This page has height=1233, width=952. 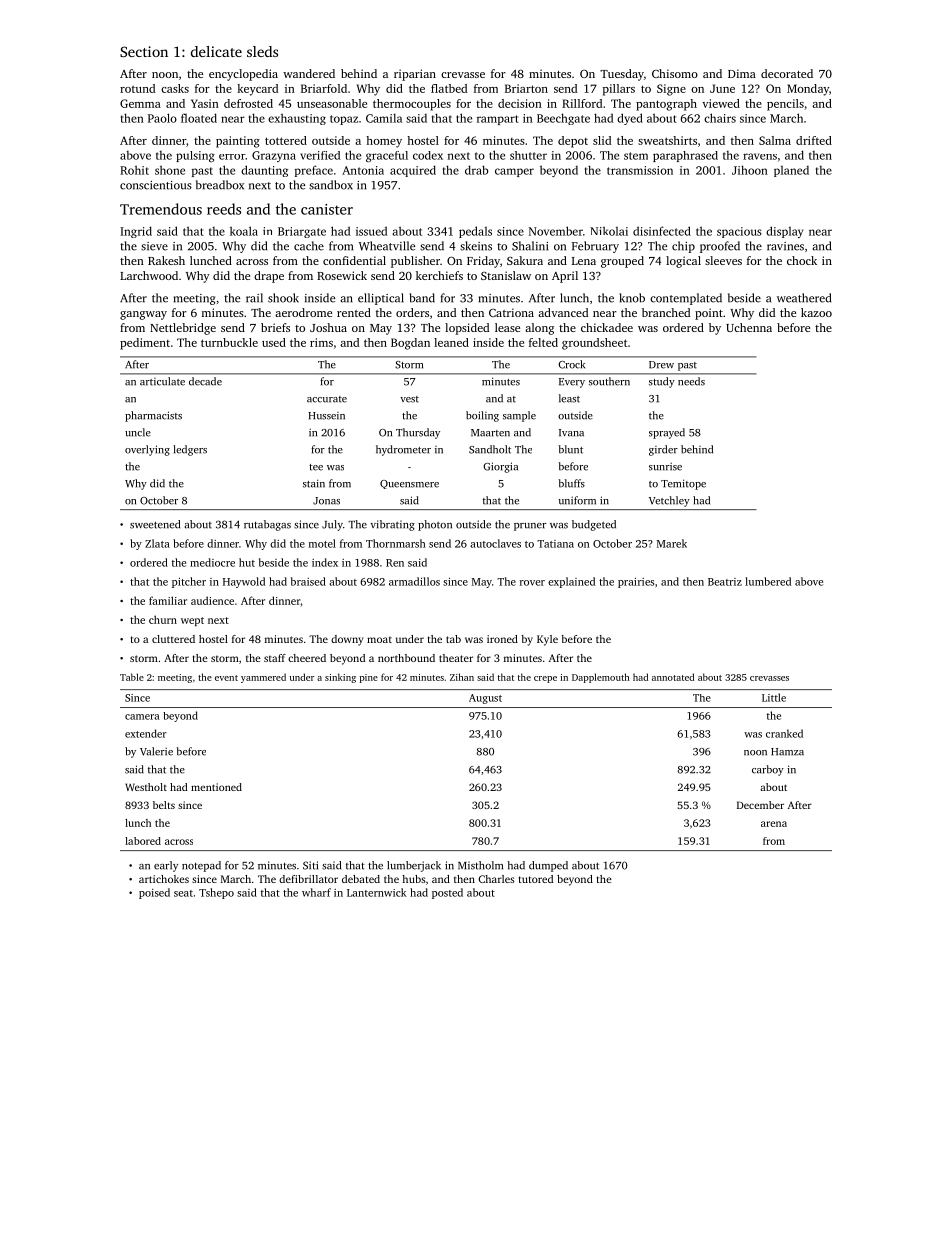 What do you see at coordinates (155, 524) in the page?
I see `sweetened` at bounding box center [155, 524].
